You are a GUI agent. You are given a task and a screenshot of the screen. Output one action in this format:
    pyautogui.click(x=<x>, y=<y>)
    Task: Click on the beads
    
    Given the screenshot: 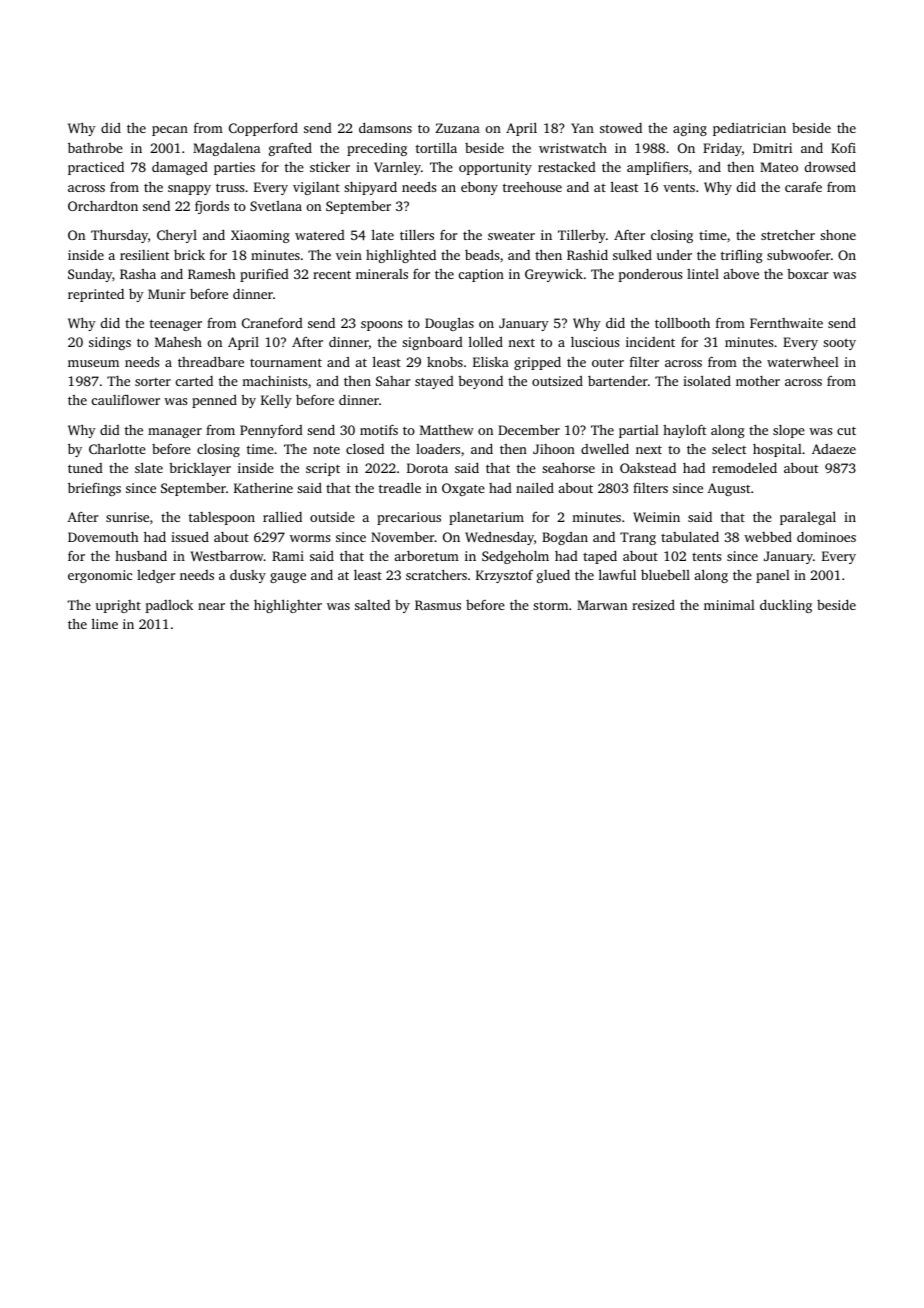 What is the action you would take?
    pyautogui.click(x=482, y=255)
